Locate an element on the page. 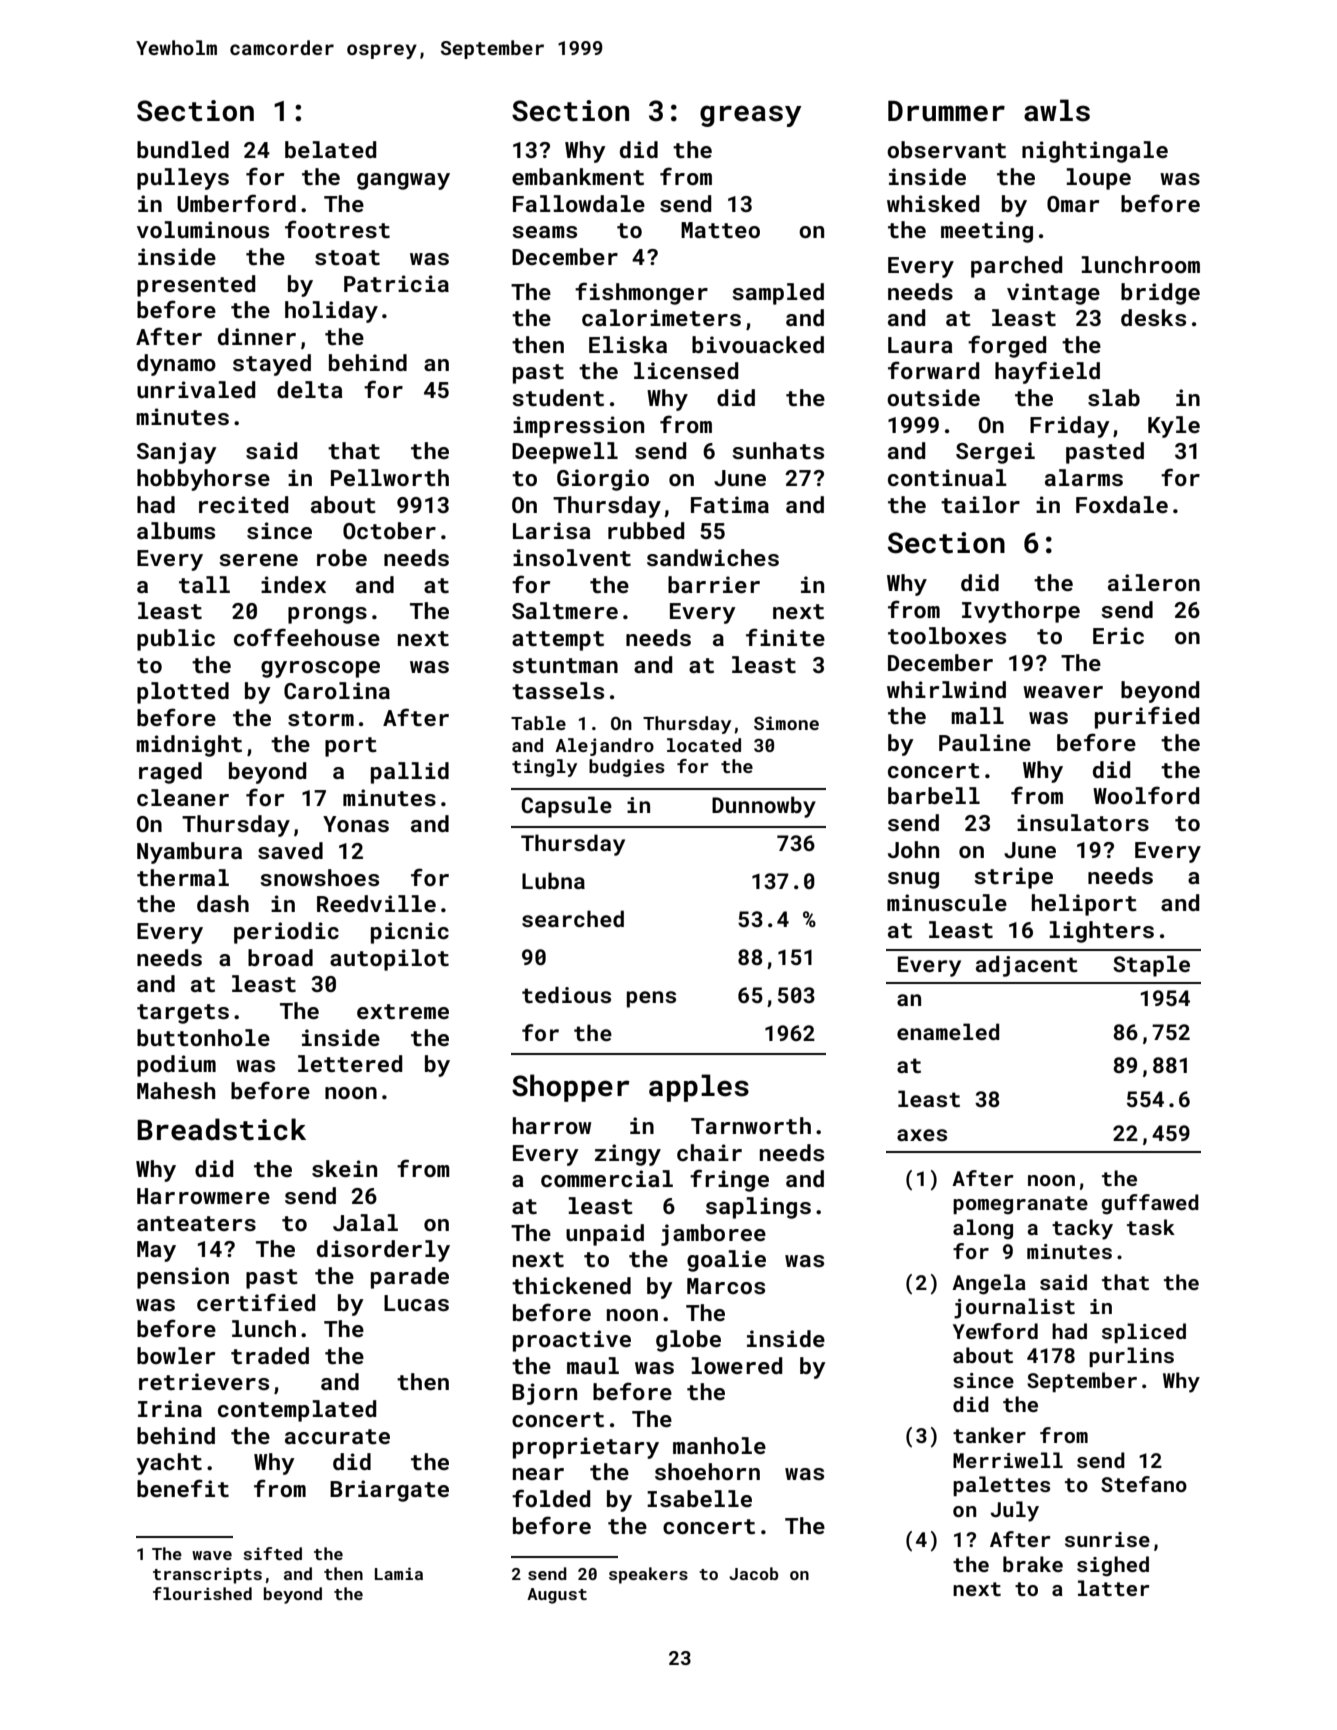 This document has width=1337, height=1730. commercial is located at coordinates (607, 1178).
